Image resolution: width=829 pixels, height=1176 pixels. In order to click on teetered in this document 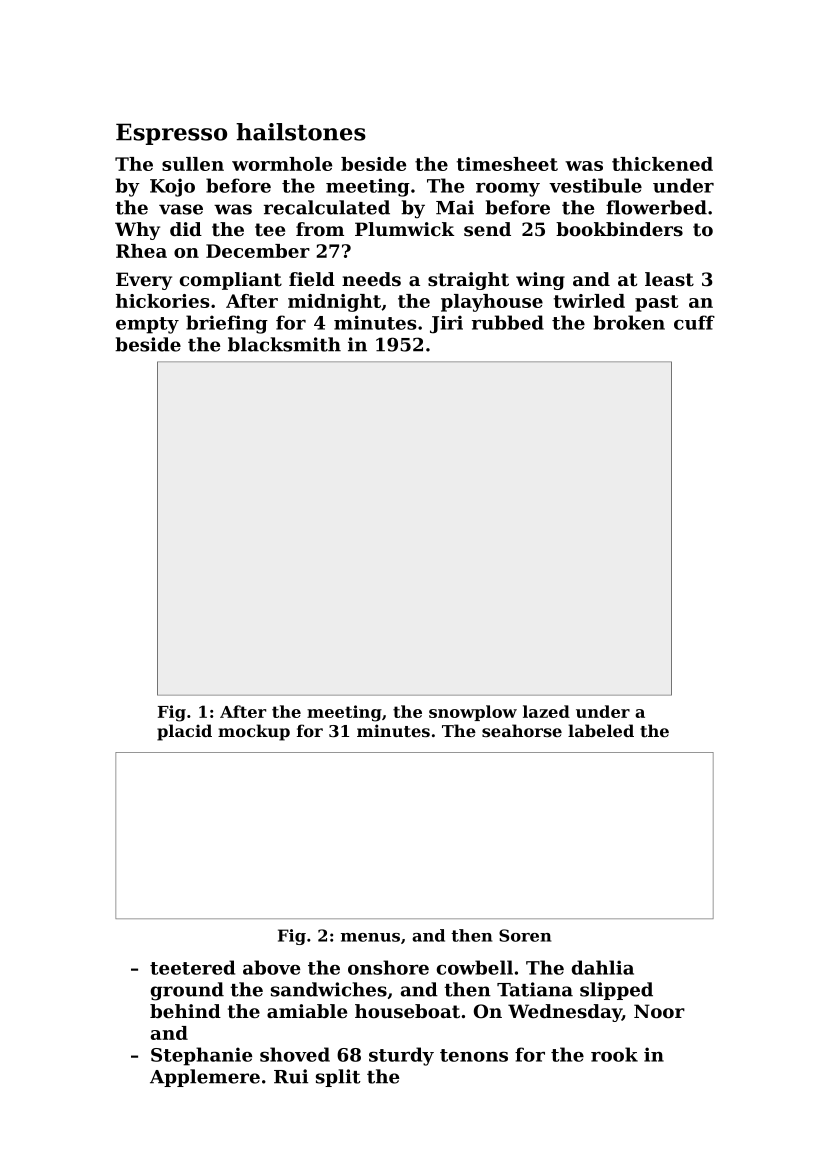, I will do `click(192, 967)`.
